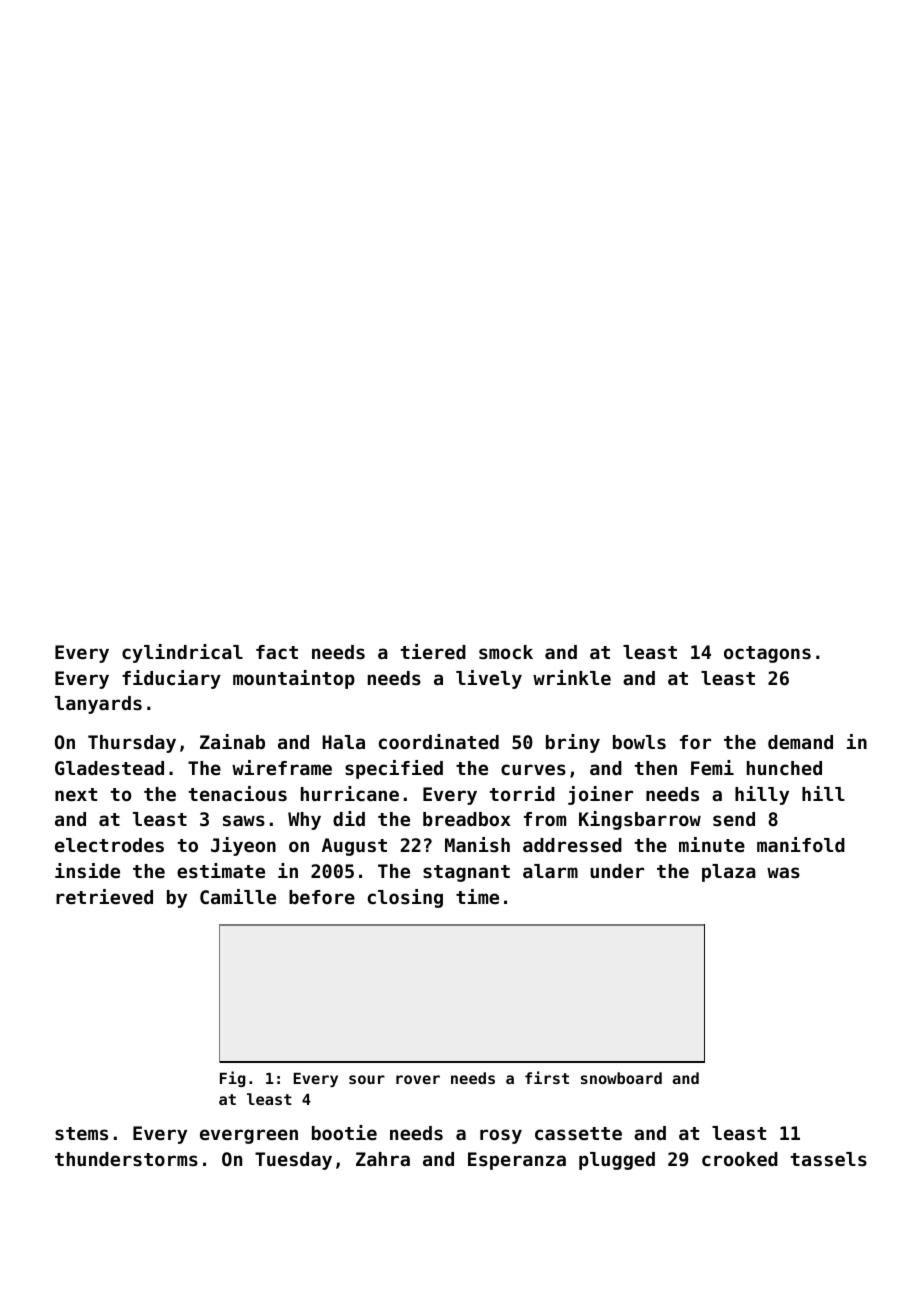 Image resolution: width=924 pixels, height=1314 pixels. What do you see at coordinates (489, 679) in the screenshot?
I see `lively` at bounding box center [489, 679].
